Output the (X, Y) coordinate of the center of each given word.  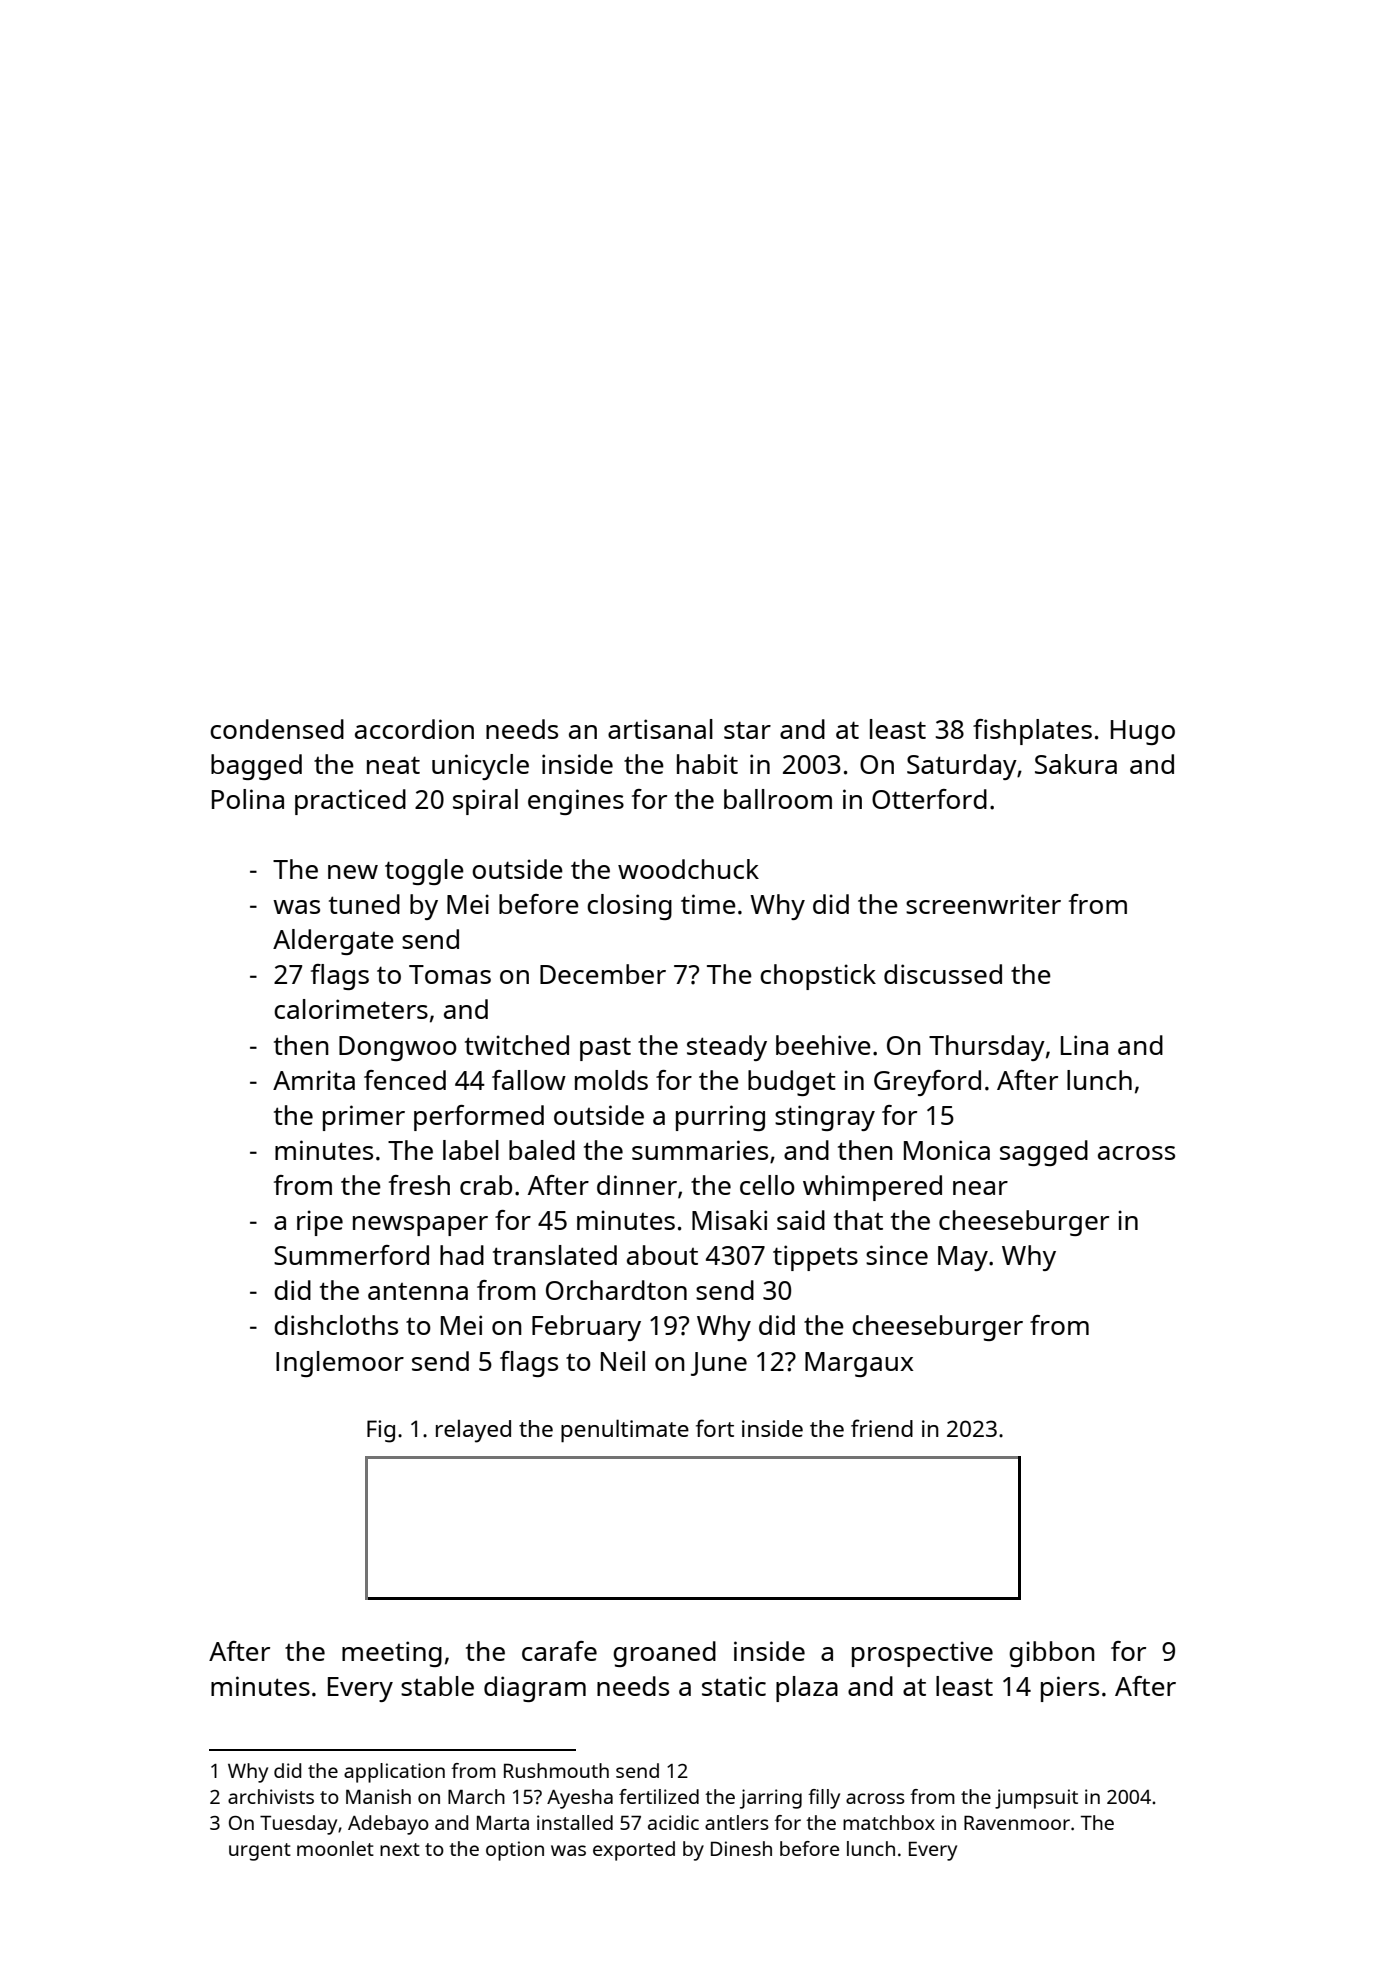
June (719, 1364)
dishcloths (336, 1325)
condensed (277, 729)
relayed (473, 1431)
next (400, 1849)
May (963, 1258)
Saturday (962, 767)
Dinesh (741, 1848)
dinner (637, 1185)
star (747, 730)
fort (715, 1428)
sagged (1044, 1153)
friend (882, 1428)
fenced (405, 1080)
